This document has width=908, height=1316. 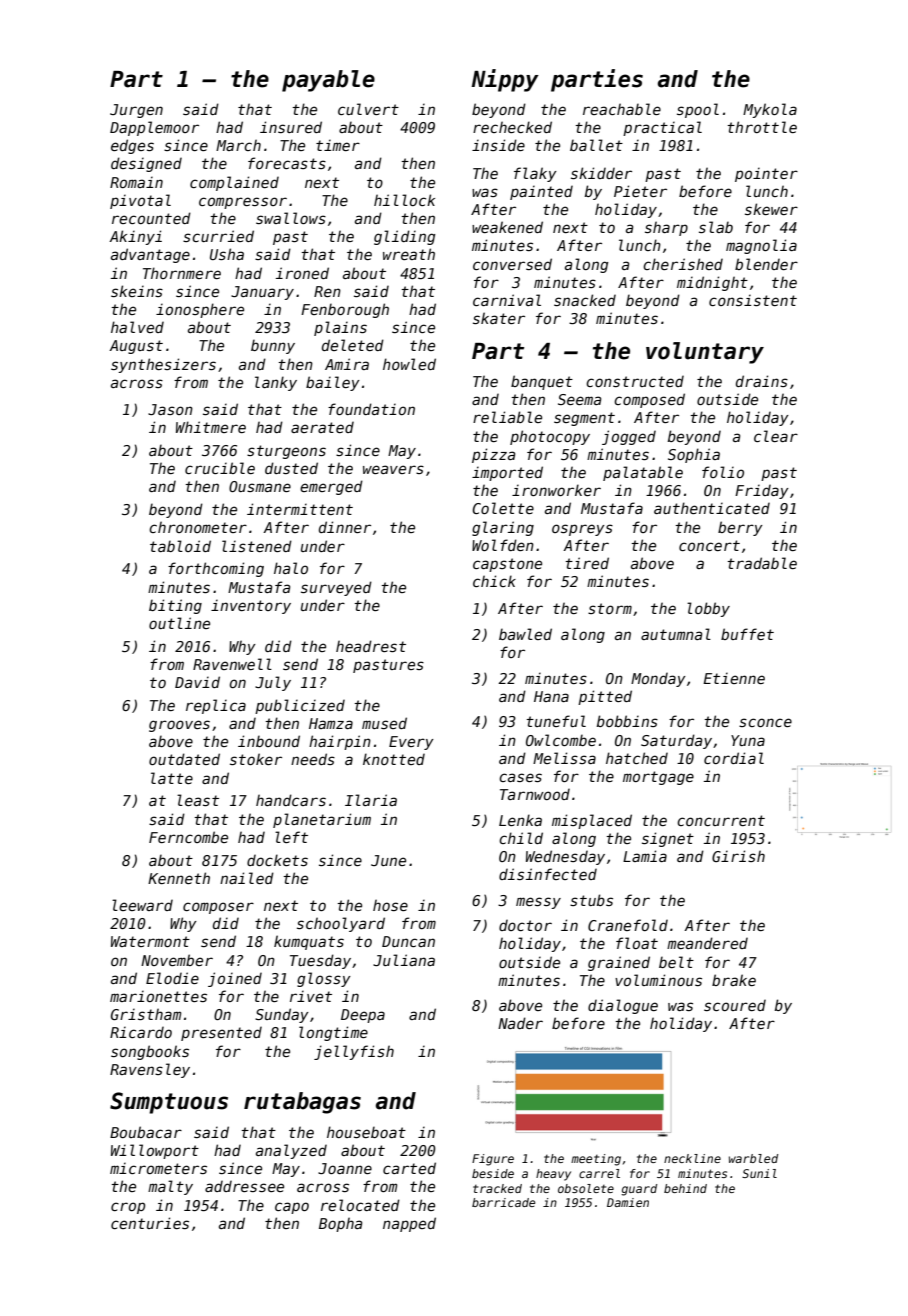 I want to click on practical, so click(x=662, y=128).
